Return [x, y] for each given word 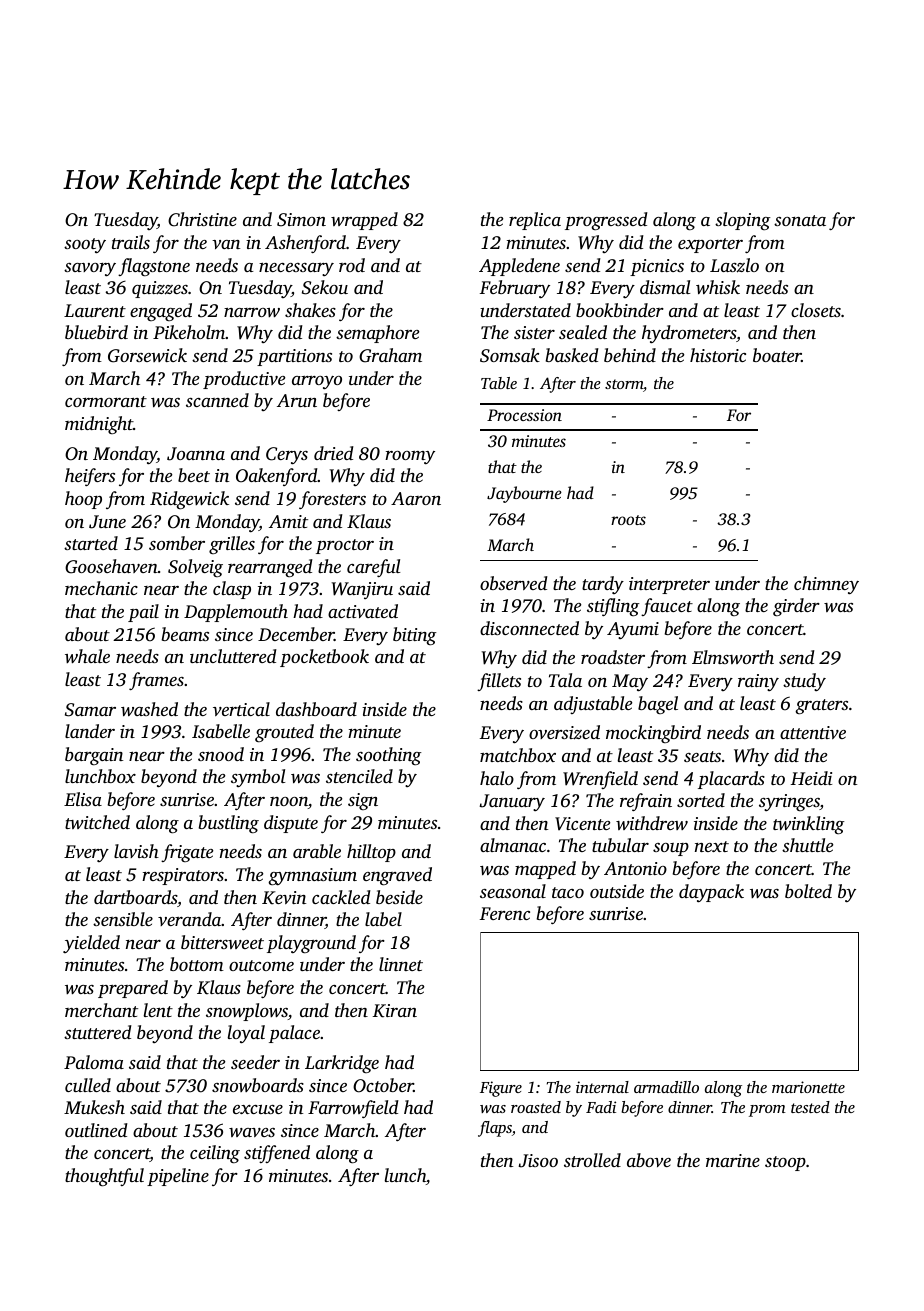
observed [514, 583]
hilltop [371, 853]
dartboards [135, 897]
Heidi [811, 778]
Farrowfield [353, 1109]
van [226, 244]
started [91, 543]
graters [821, 706]
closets [816, 310]
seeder [255, 1062]
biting [415, 636]
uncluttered [233, 656]
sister [534, 332]
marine [733, 1160]
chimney [826, 585]
